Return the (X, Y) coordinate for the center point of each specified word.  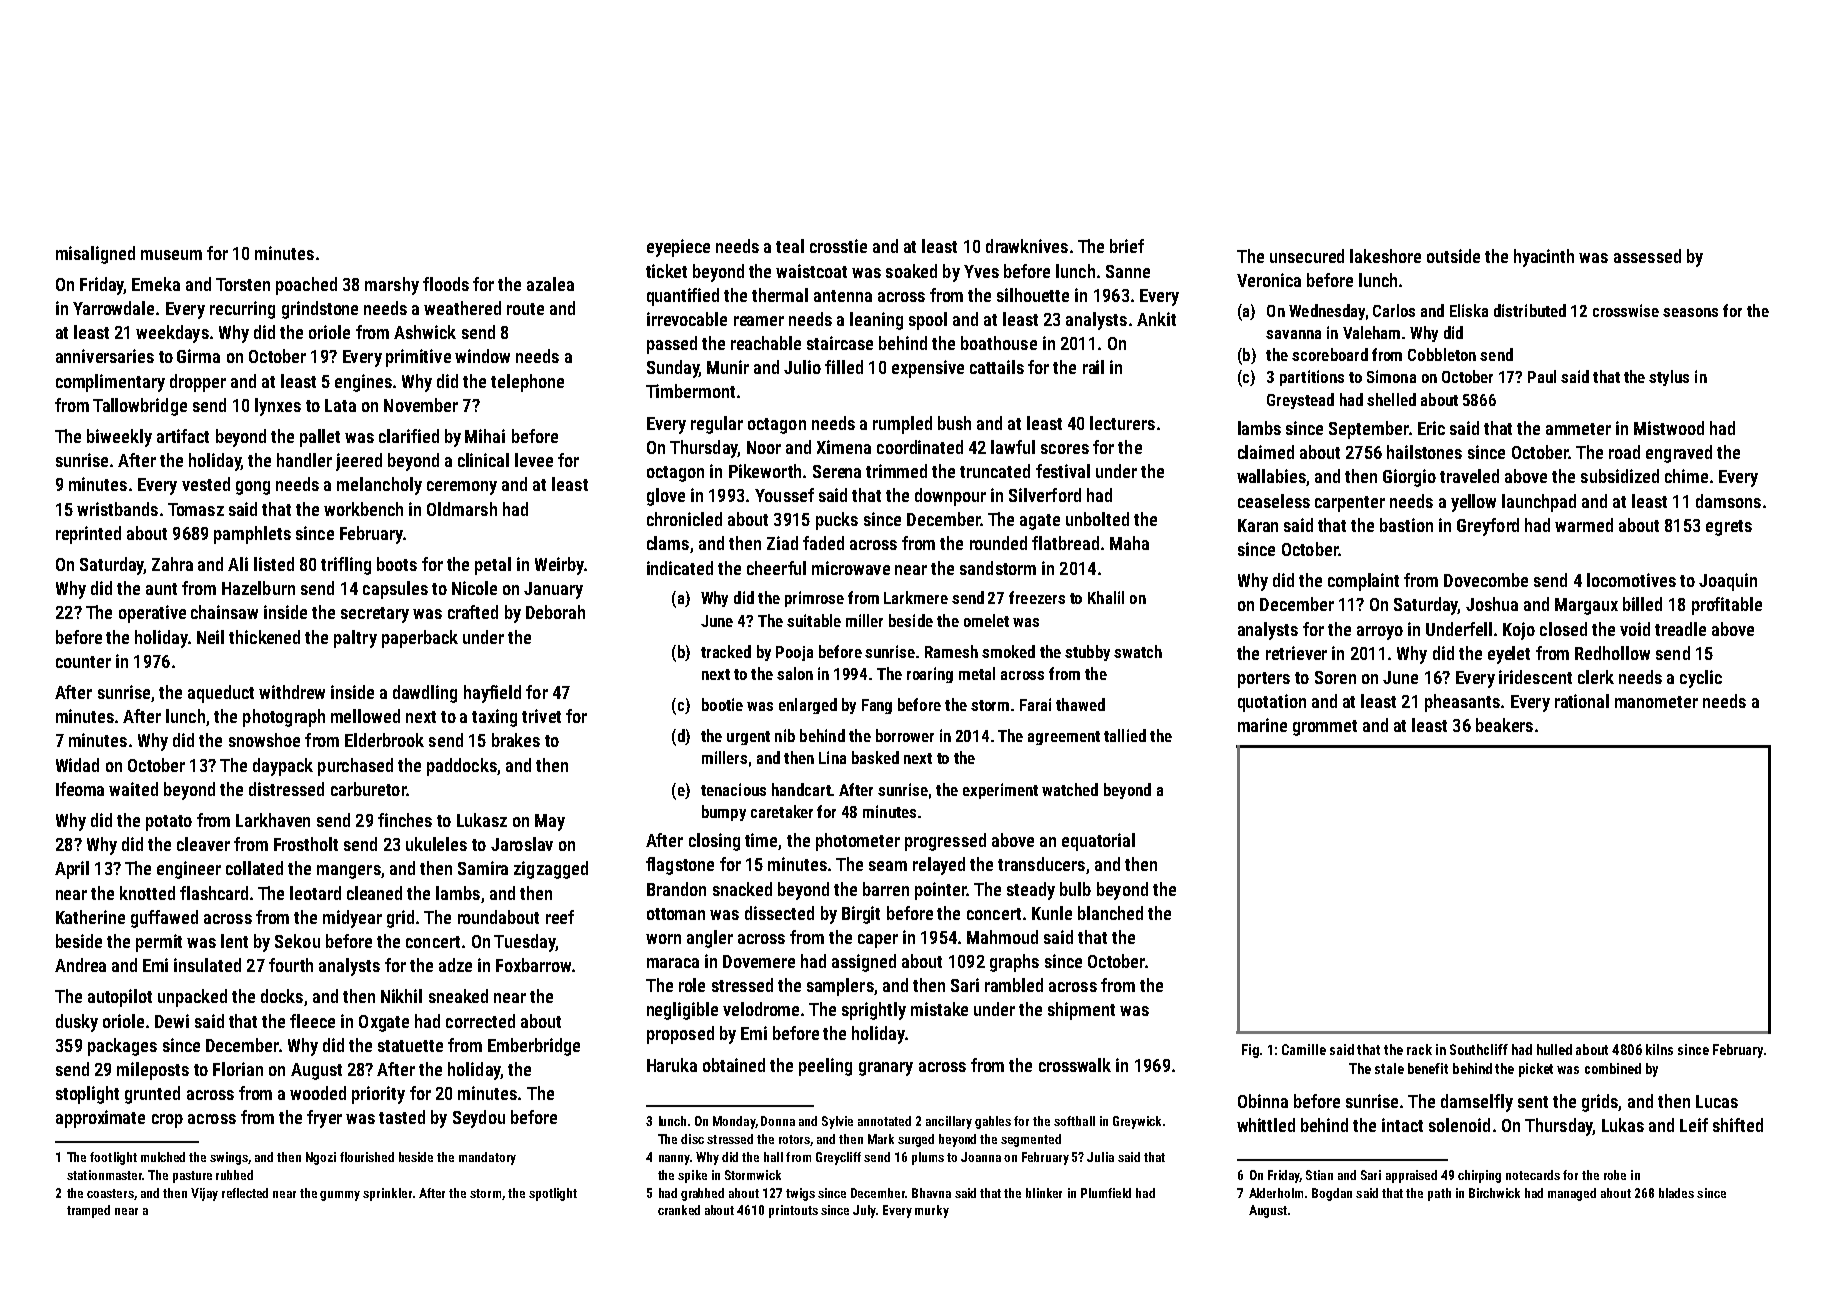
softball (1074, 1121)
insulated (207, 965)
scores (1065, 449)
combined (1613, 1068)
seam (888, 866)
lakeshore (1385, 256)
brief (1127, 246)
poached (306, 286)
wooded (318, 1093)
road (1624, 452)
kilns (1659, 1049)
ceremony (462, 488)
